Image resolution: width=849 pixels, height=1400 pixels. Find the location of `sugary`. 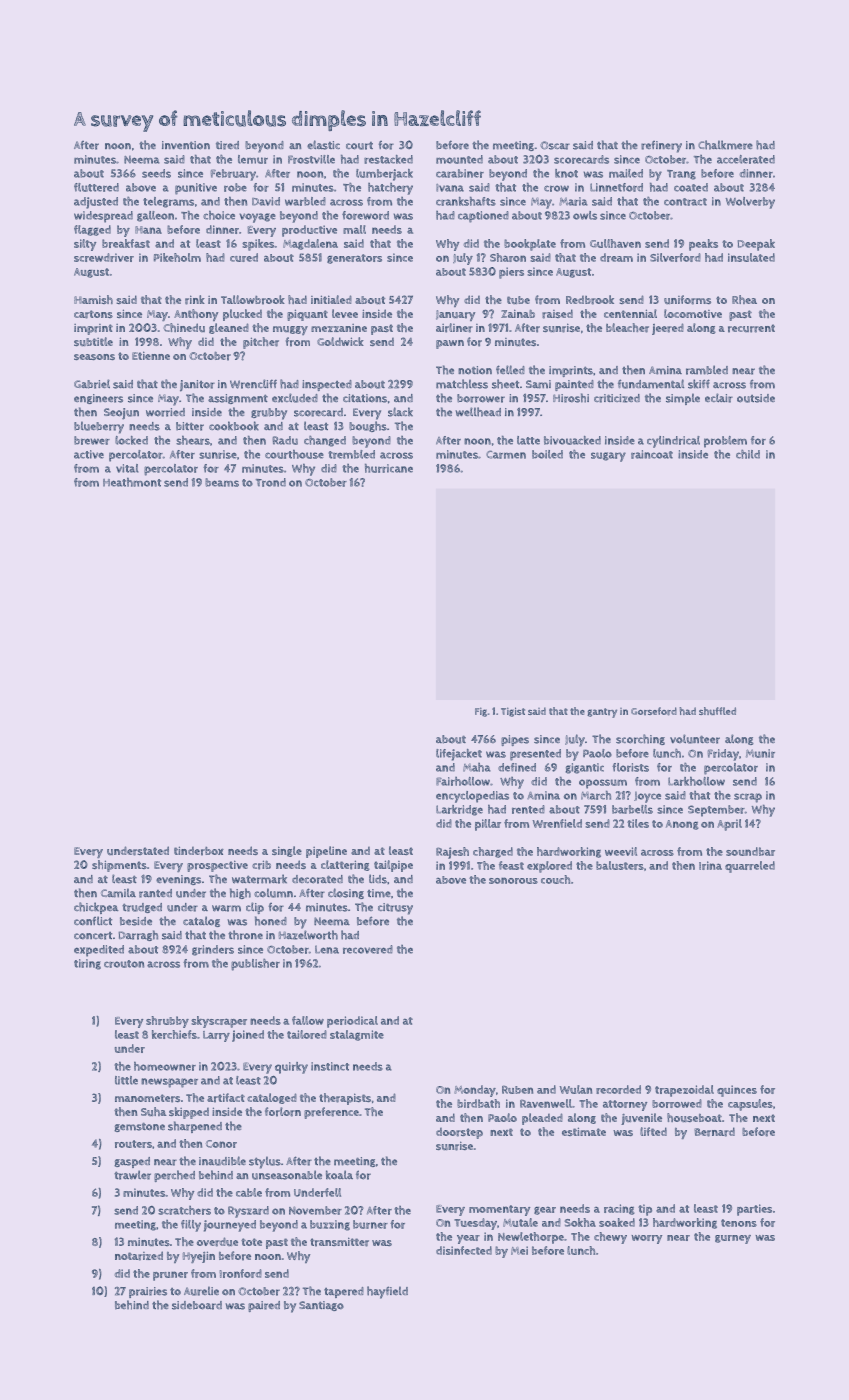

sugary is located at coordinates (608, 457).
